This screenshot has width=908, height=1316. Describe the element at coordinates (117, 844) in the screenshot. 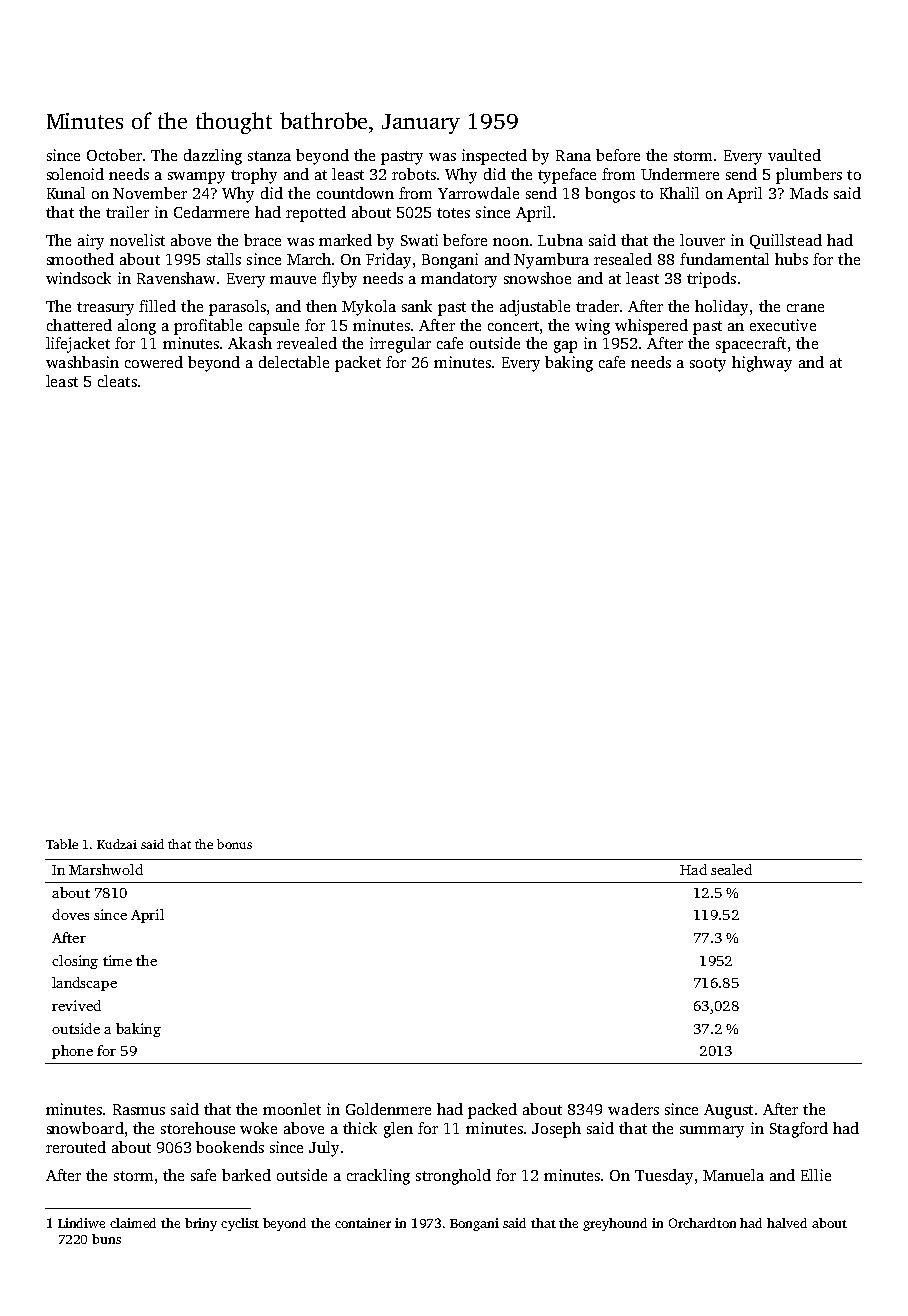

I see `Kudzai` at that location.
